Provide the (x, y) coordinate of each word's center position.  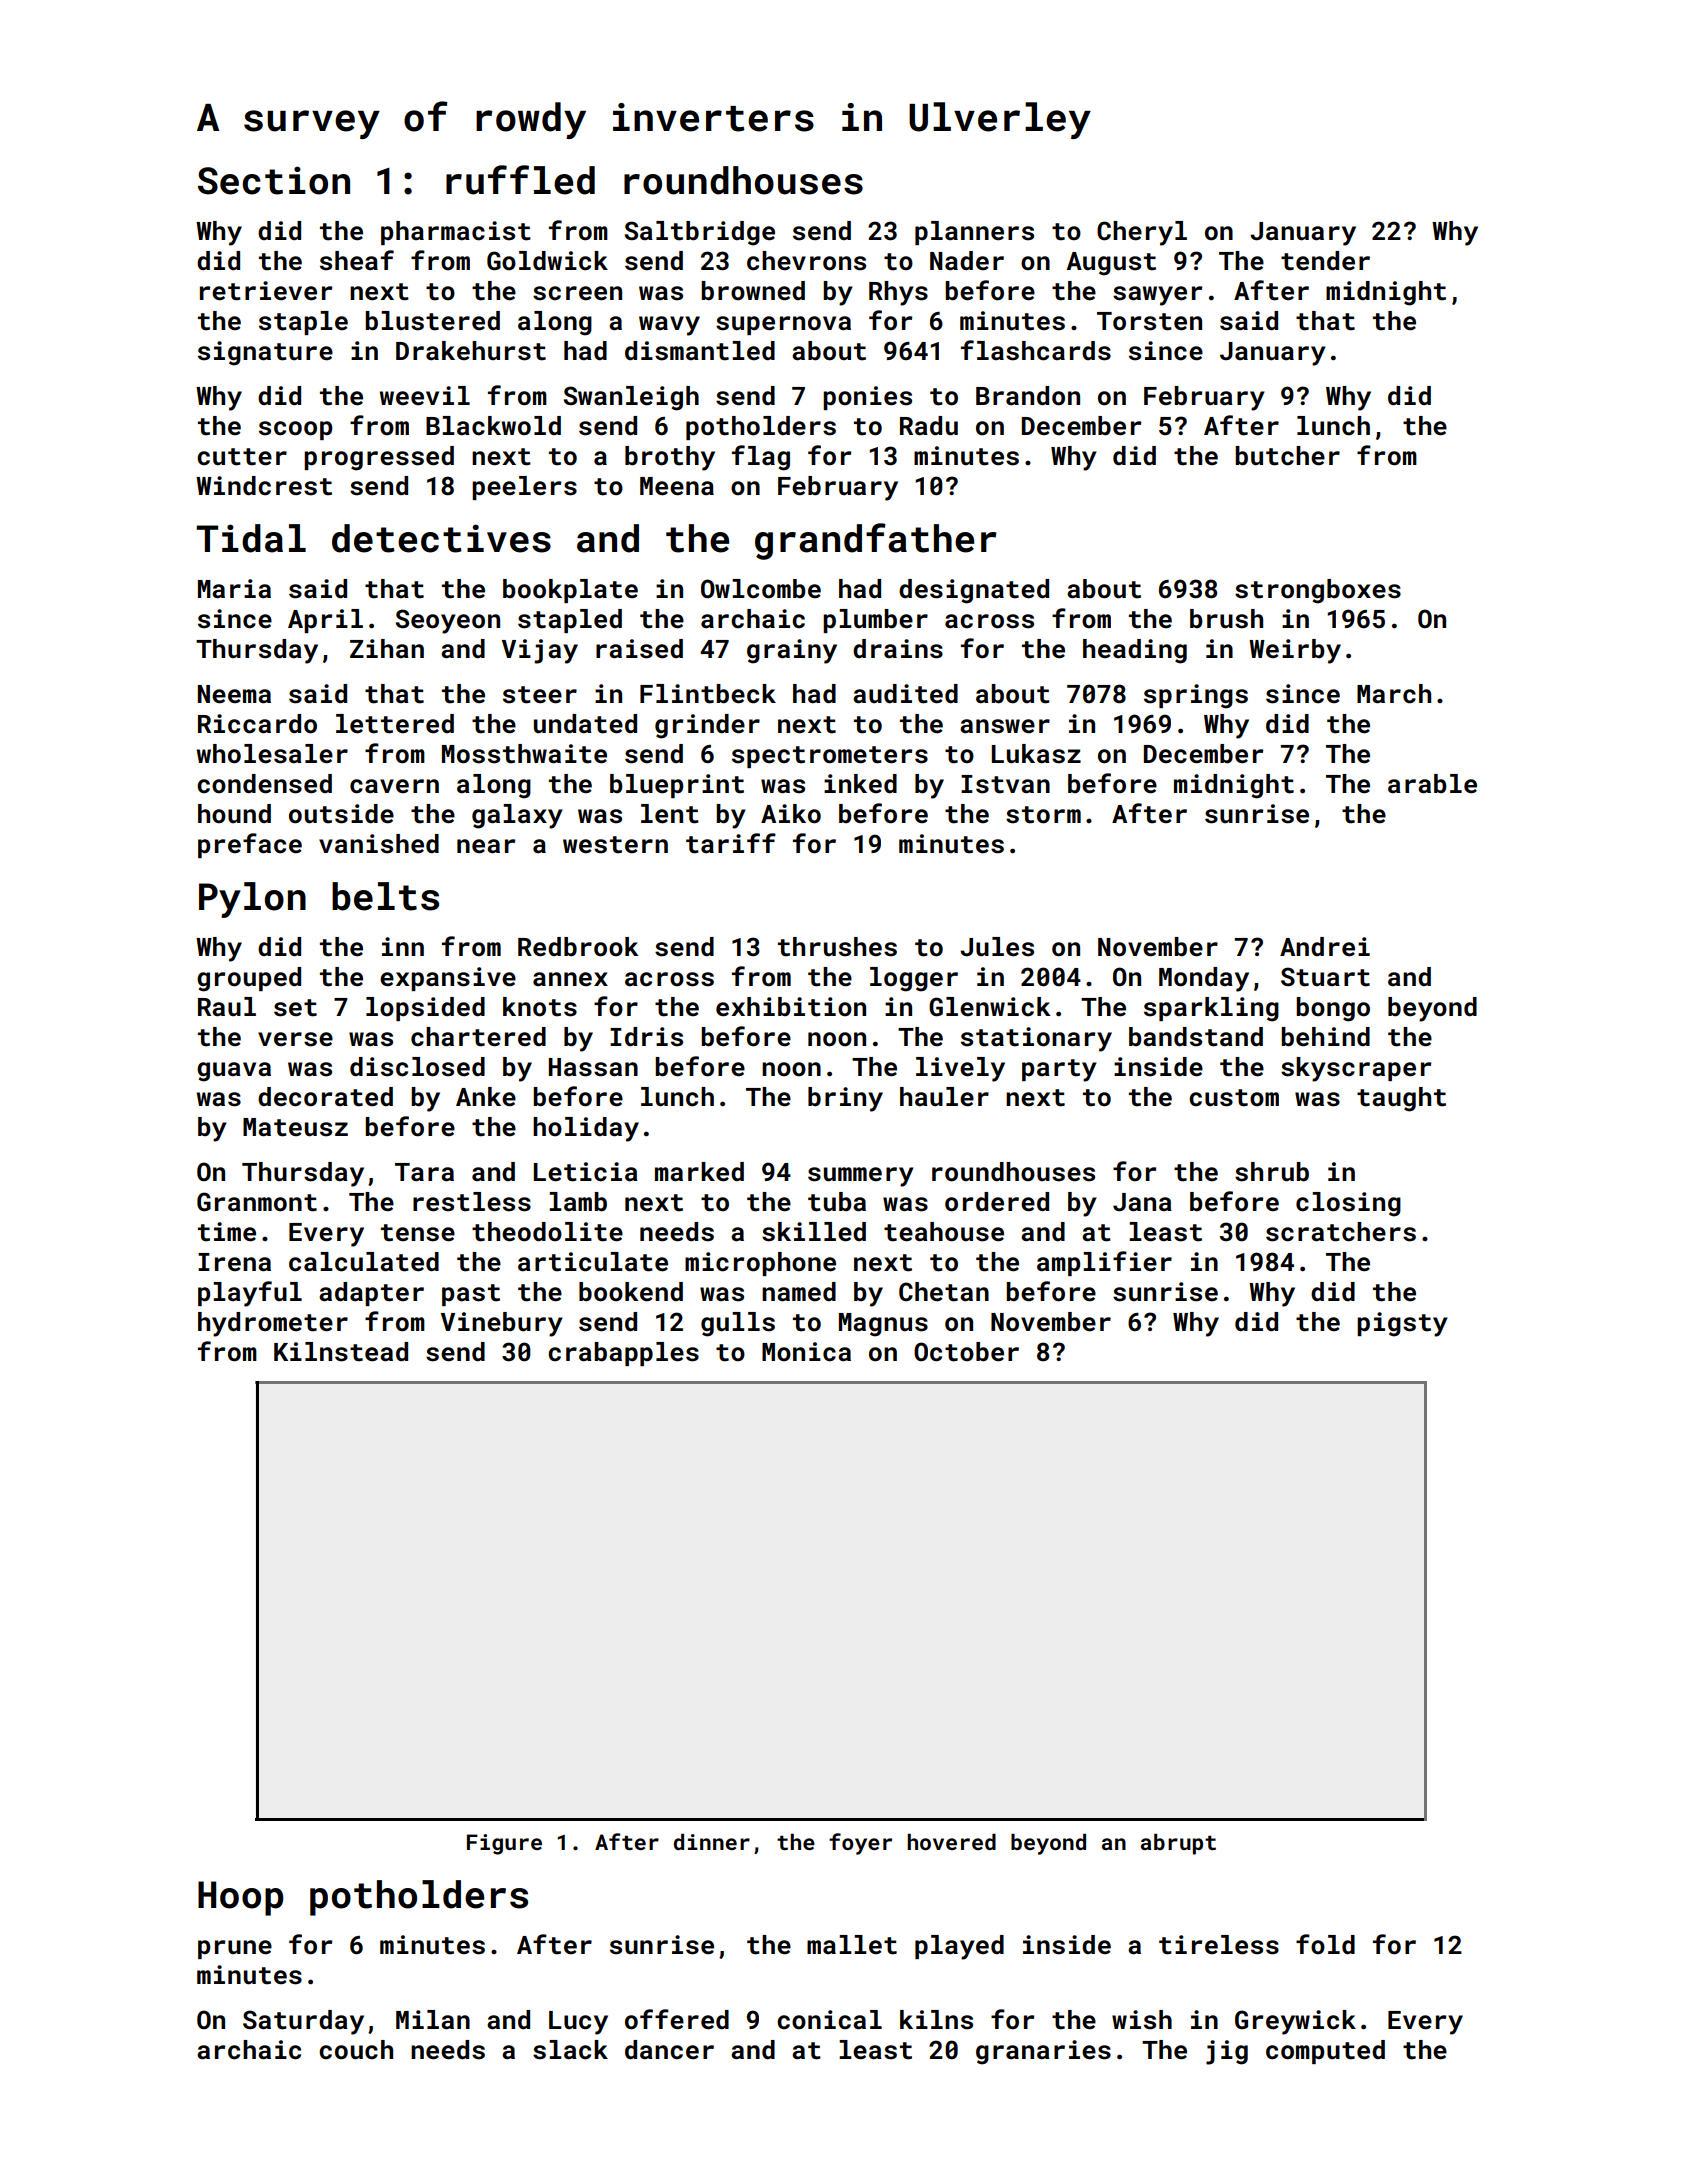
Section (274, 180)
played (959, 1947)
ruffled (520, 180)
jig (1227, 2052)
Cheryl (1142, 233)
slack (570, 2050)
